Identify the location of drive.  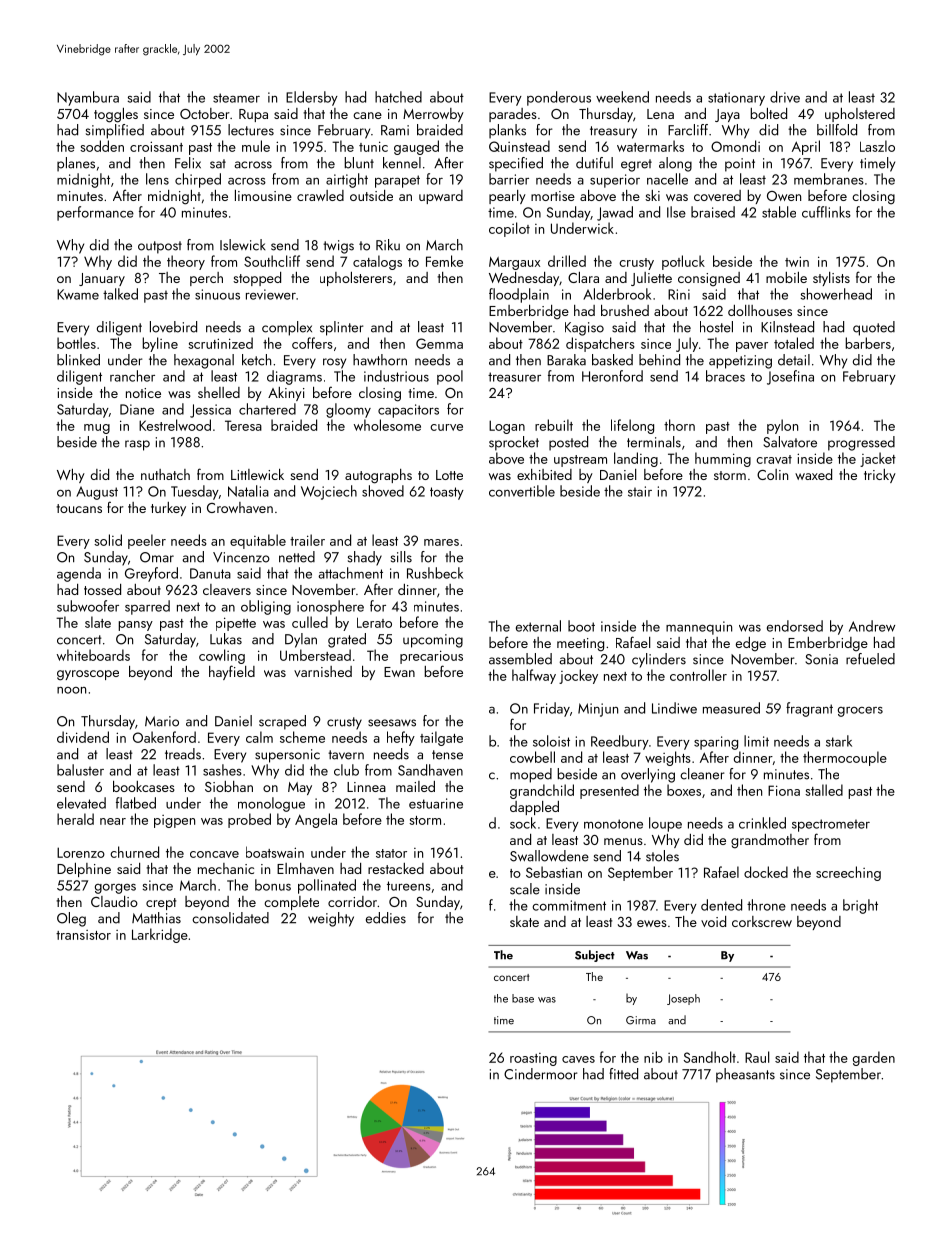
(785, 97).
